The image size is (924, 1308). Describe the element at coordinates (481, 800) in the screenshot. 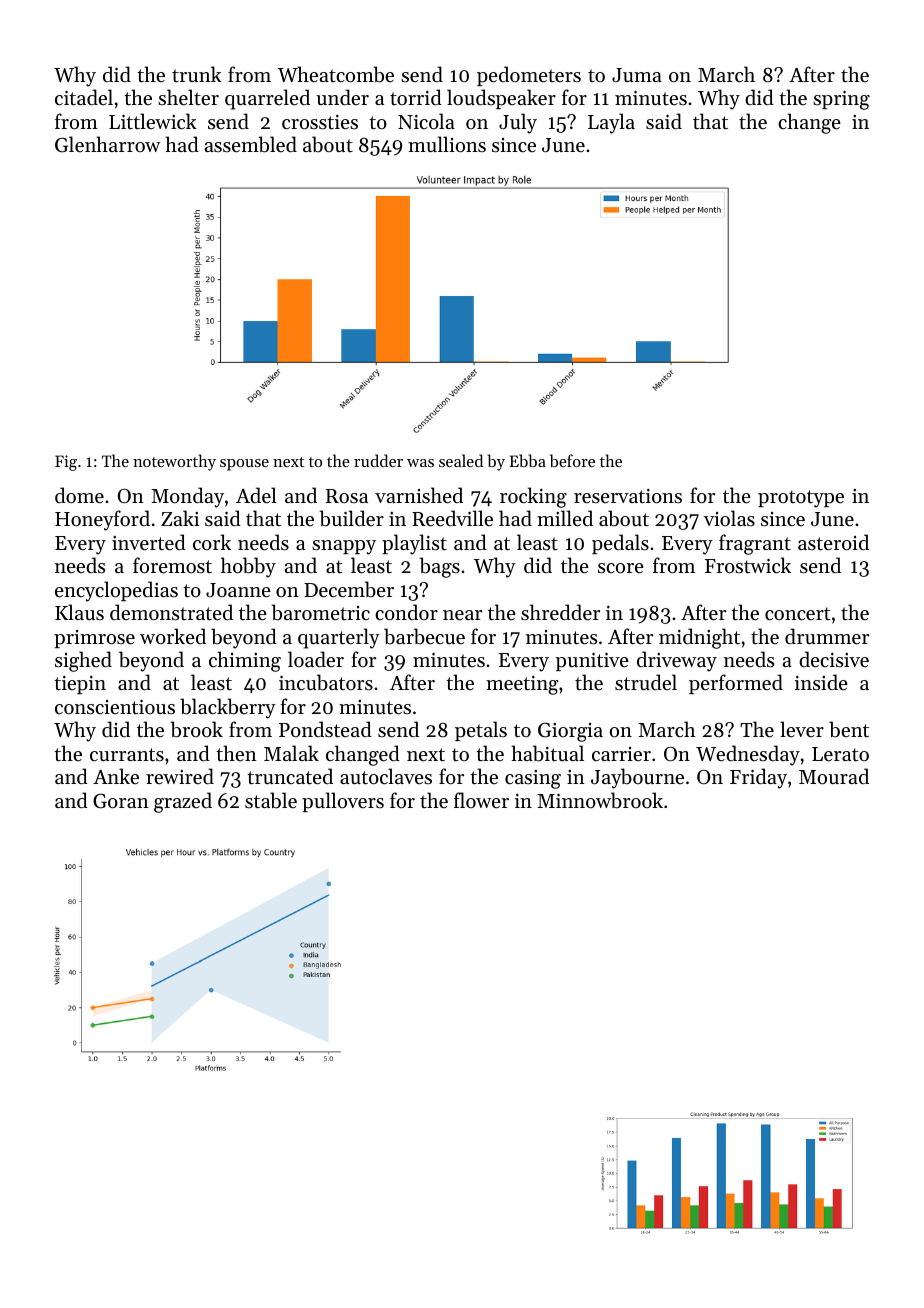

I see `flower` at that location.
